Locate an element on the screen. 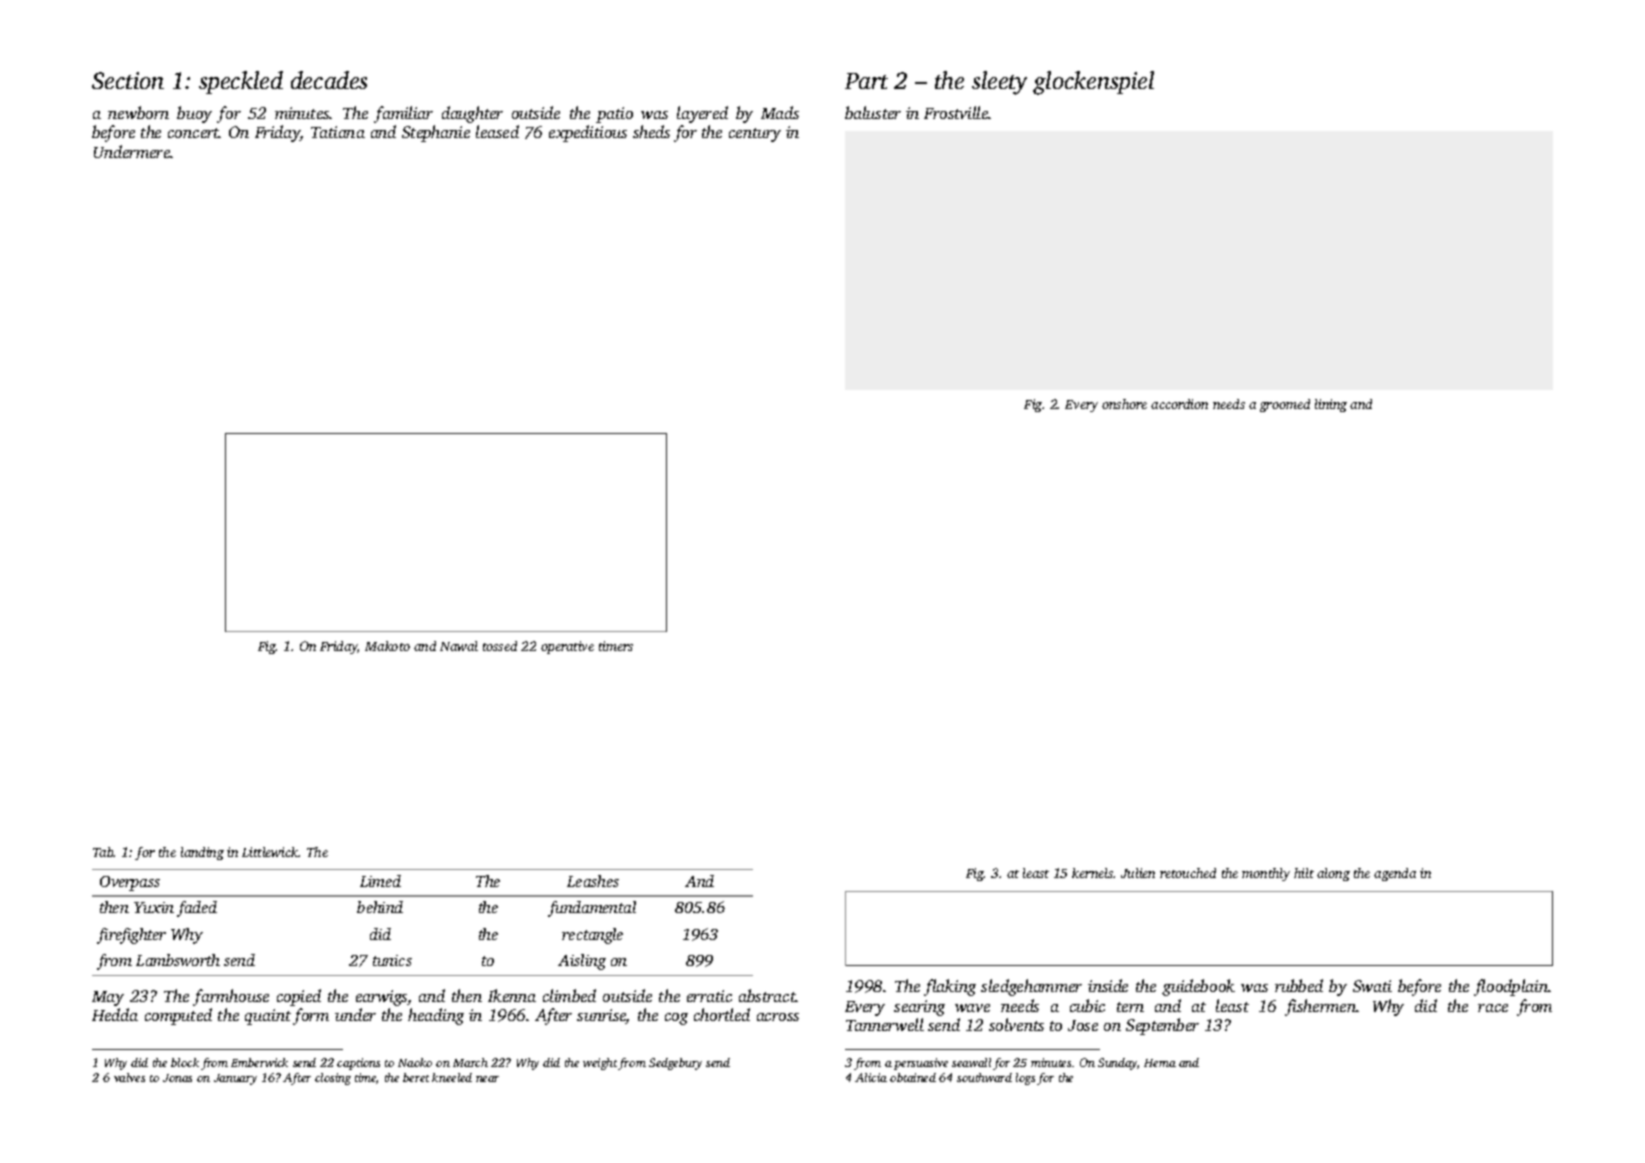 The height and width of the screenshot is (1163, 1645). Leashes is located at coordinates (593, 881).
